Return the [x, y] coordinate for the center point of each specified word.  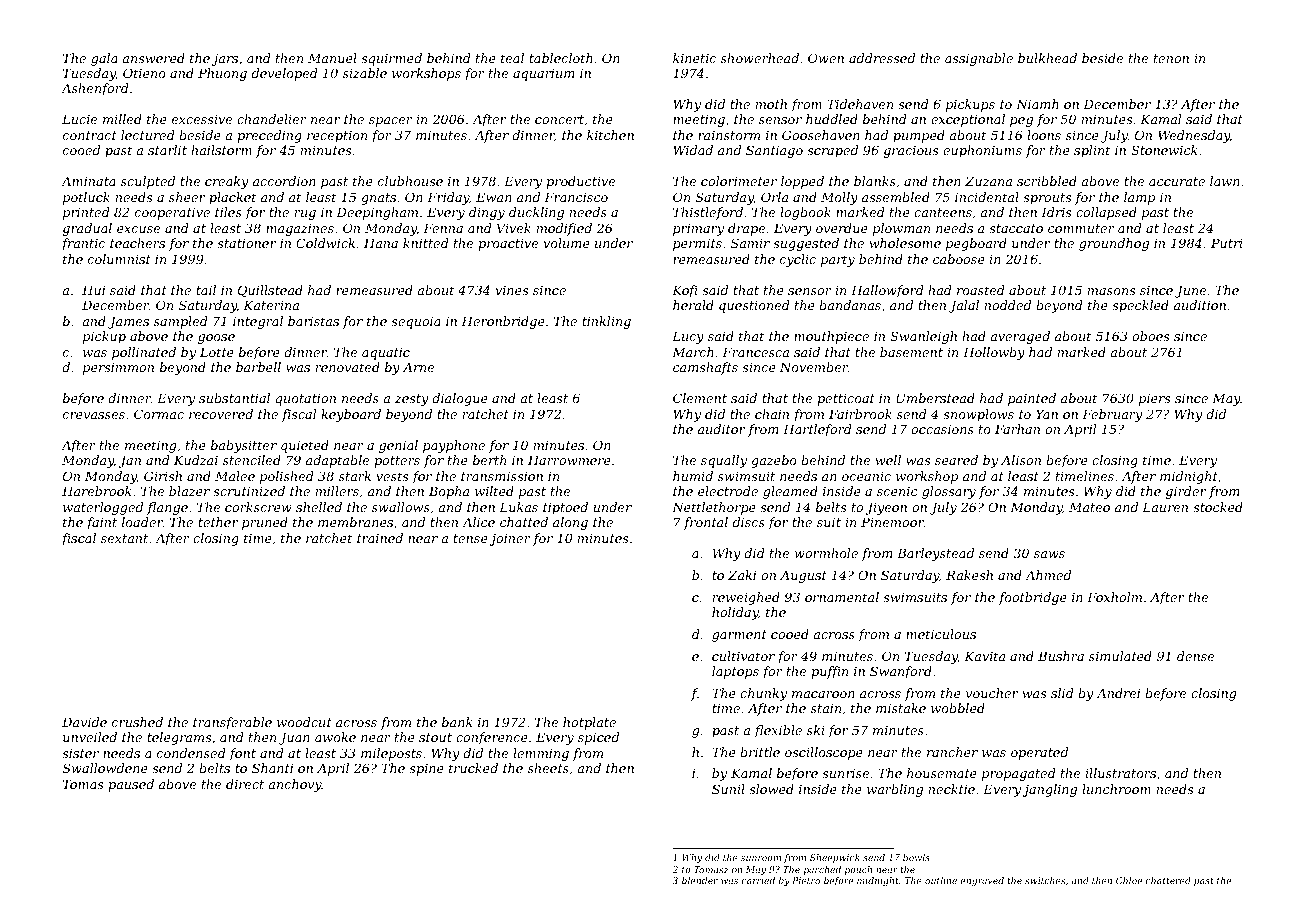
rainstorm [729, 135]
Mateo [1089, 507]
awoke [335, 737]
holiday [735, 613]
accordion [284, 181]
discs [749, 522]
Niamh [1037, 104]
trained [380, 538]
